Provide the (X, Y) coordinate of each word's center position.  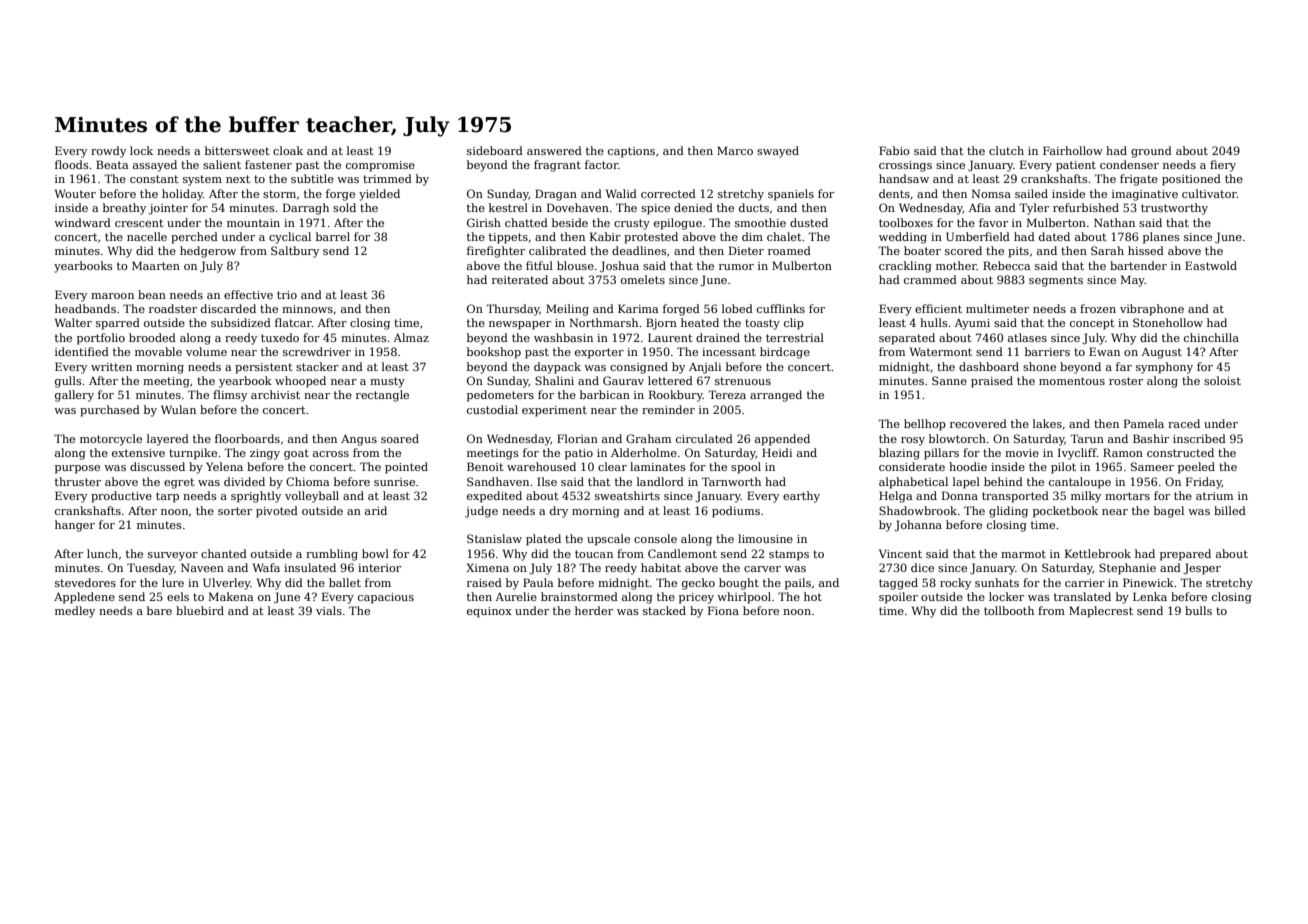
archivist (275, 394)
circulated (704, 438)
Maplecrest (1101, 612)
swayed (778, 152)
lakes (1047, 423)
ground (1151, 152)
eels (178, 596)
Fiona (723, 610)
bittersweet (237, 150)
